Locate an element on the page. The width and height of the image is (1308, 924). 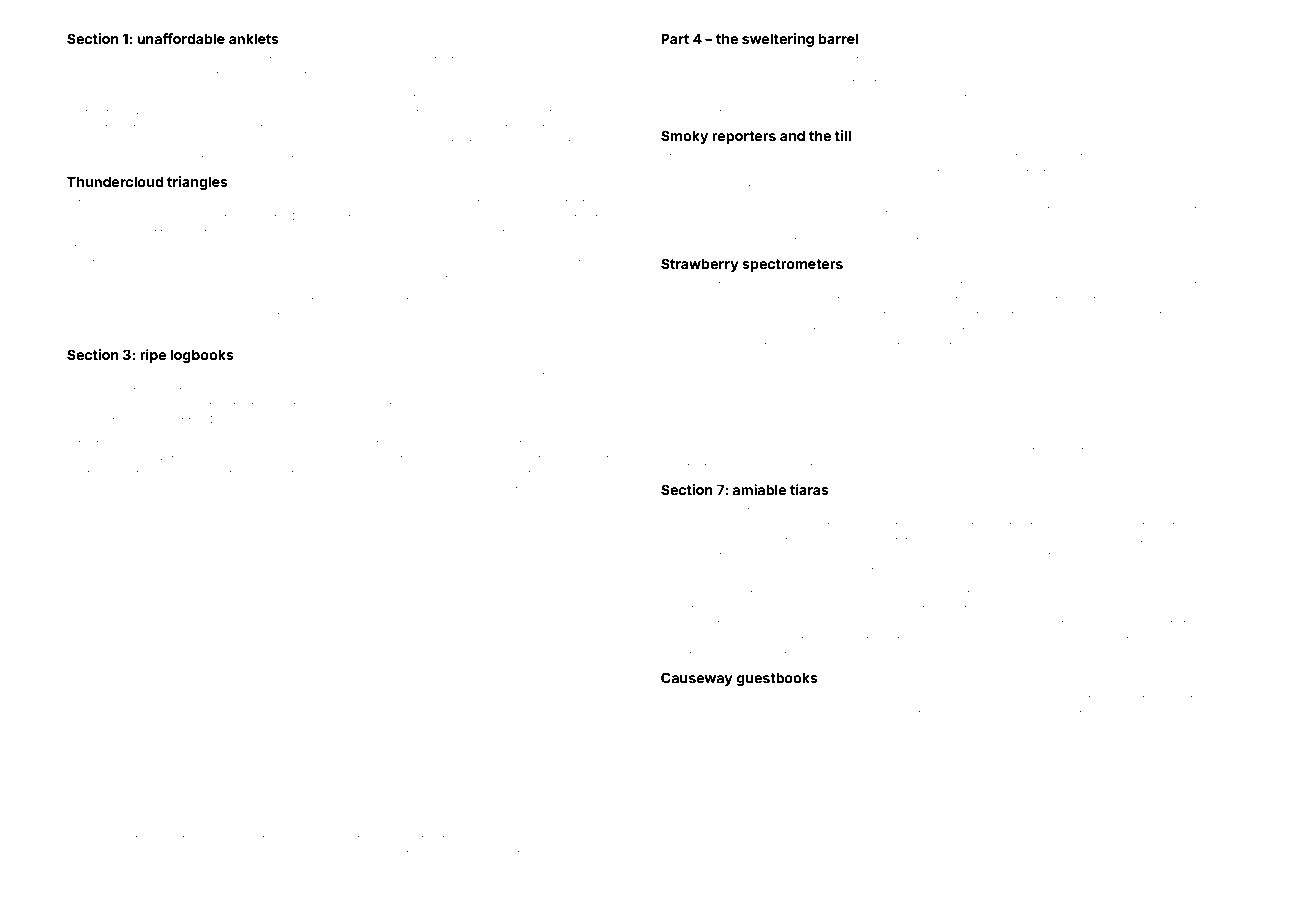
renovated is located at coordinates (689, 729).
